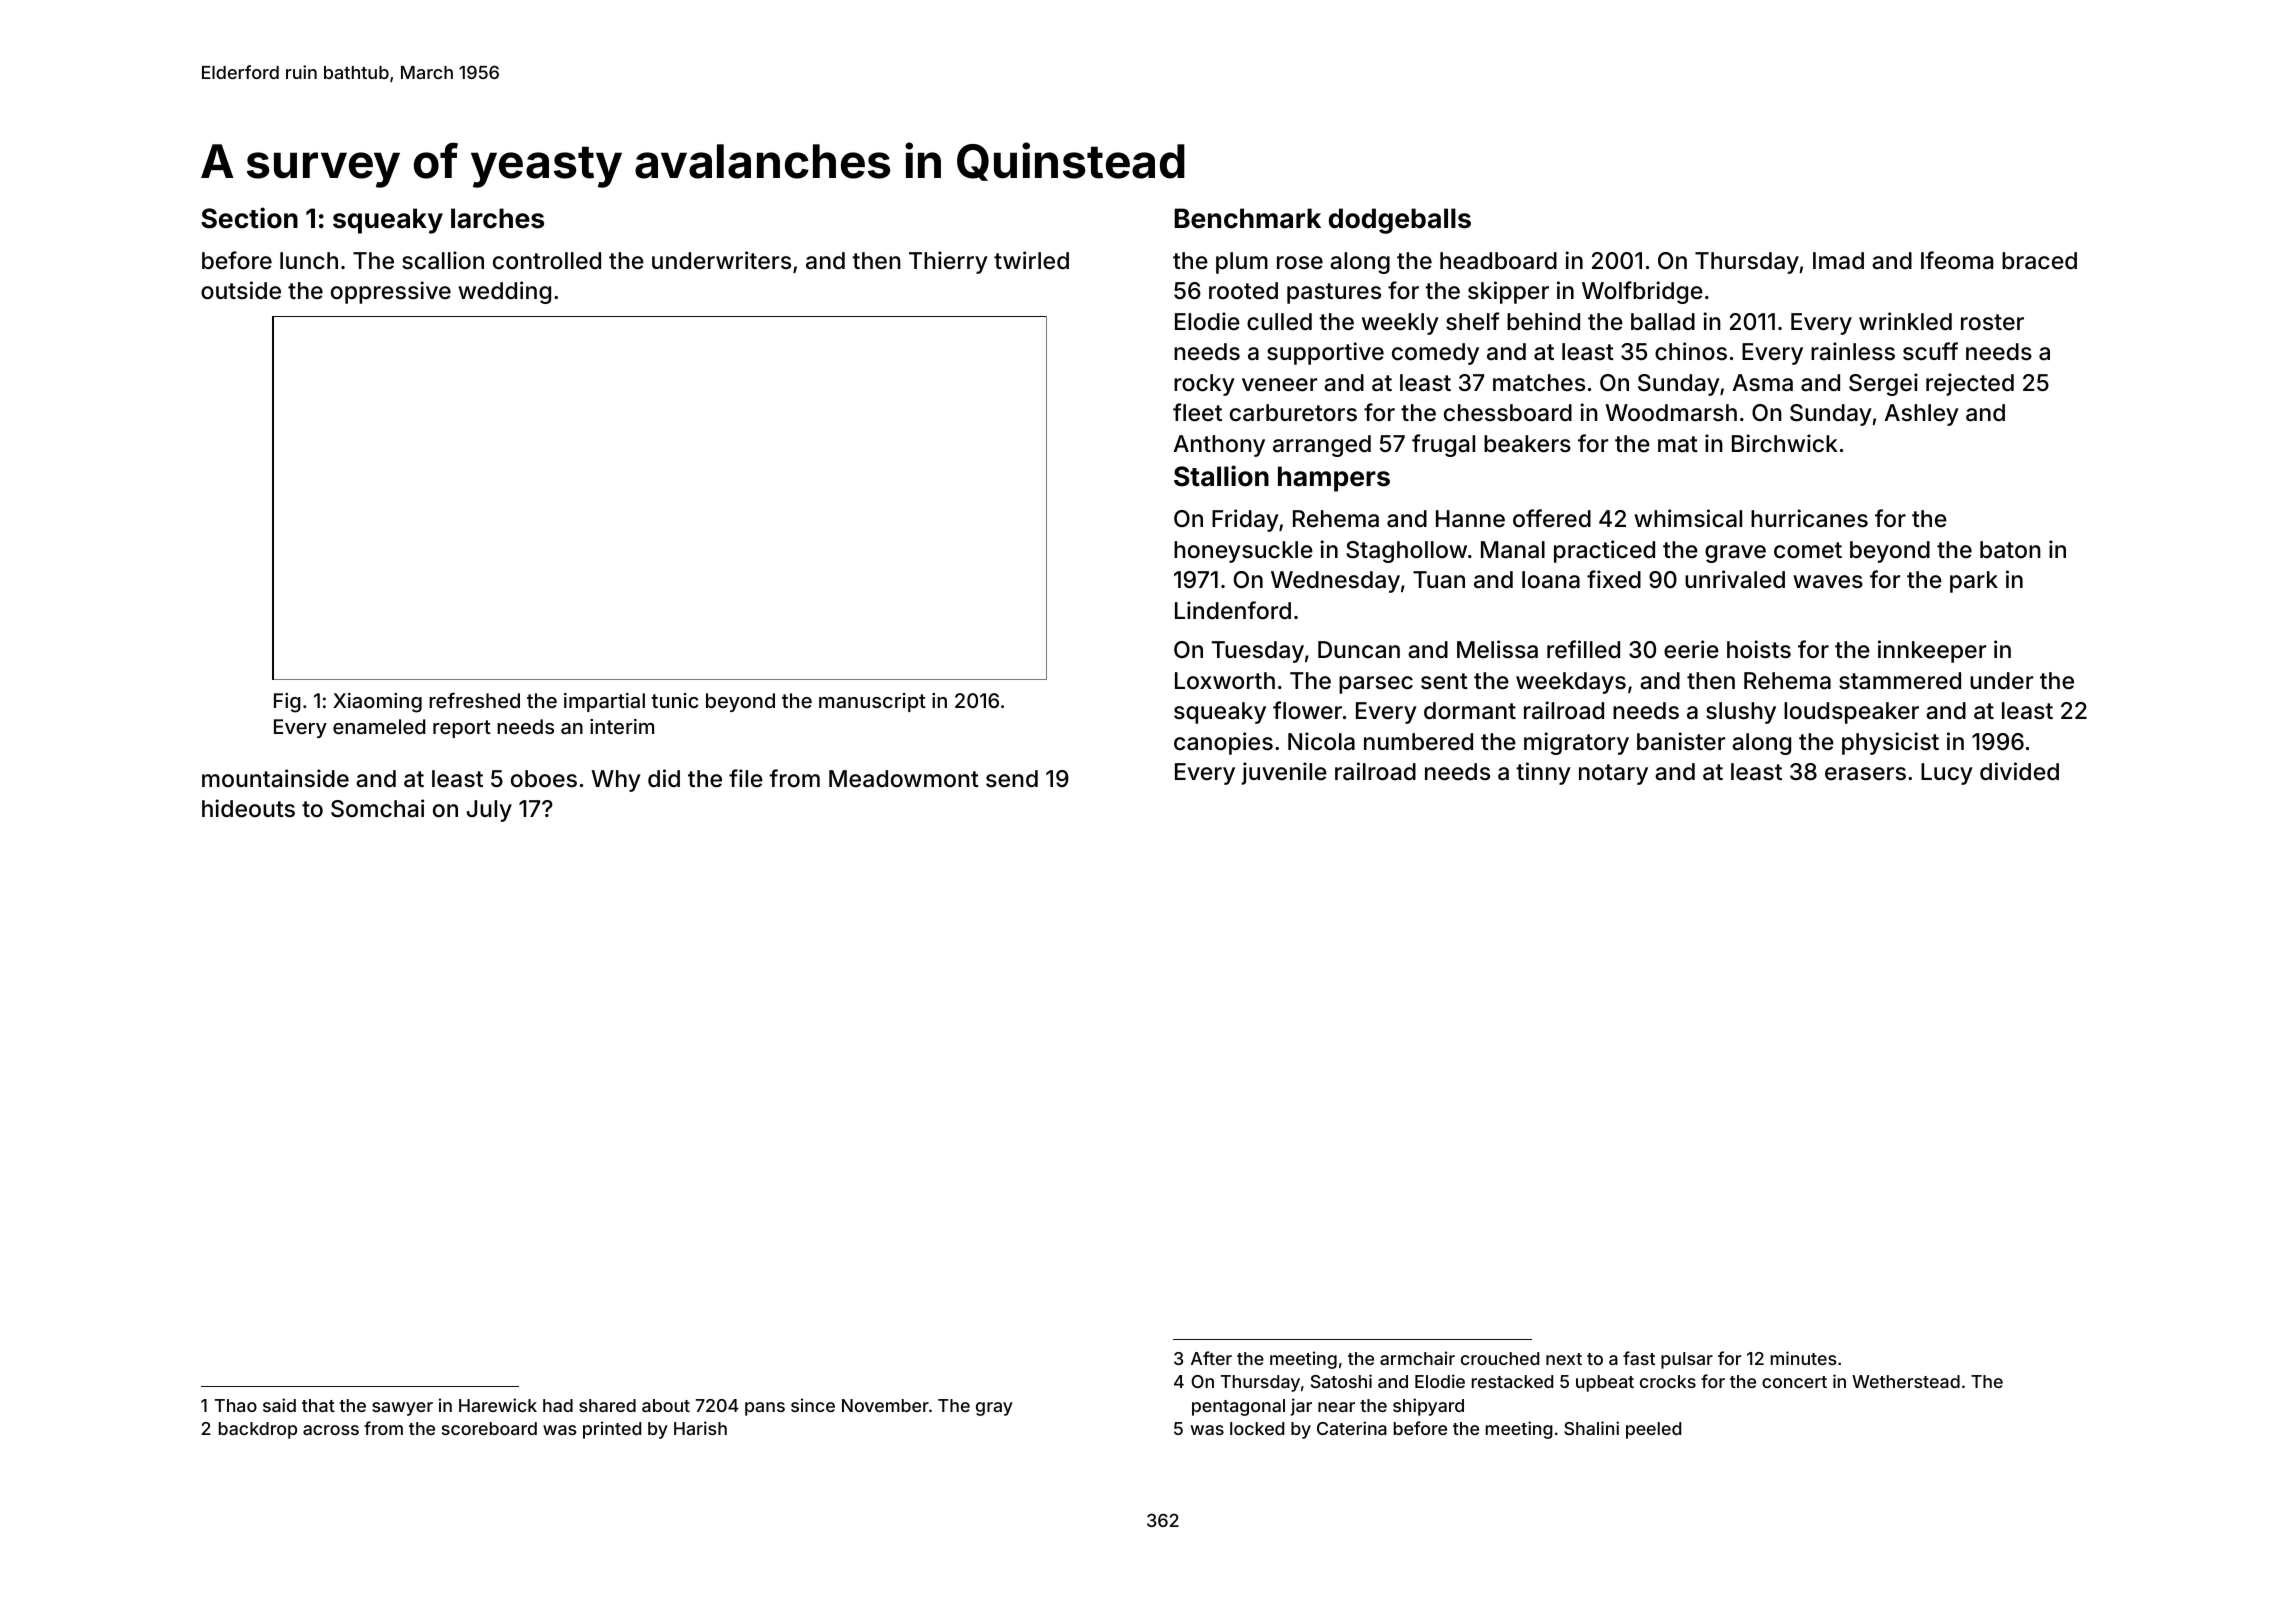 This page has height=1620, width=2292. What do you see at coordinates (1243, 290) in the page?
I see `rooted` at bounding box center [1243, 290].
